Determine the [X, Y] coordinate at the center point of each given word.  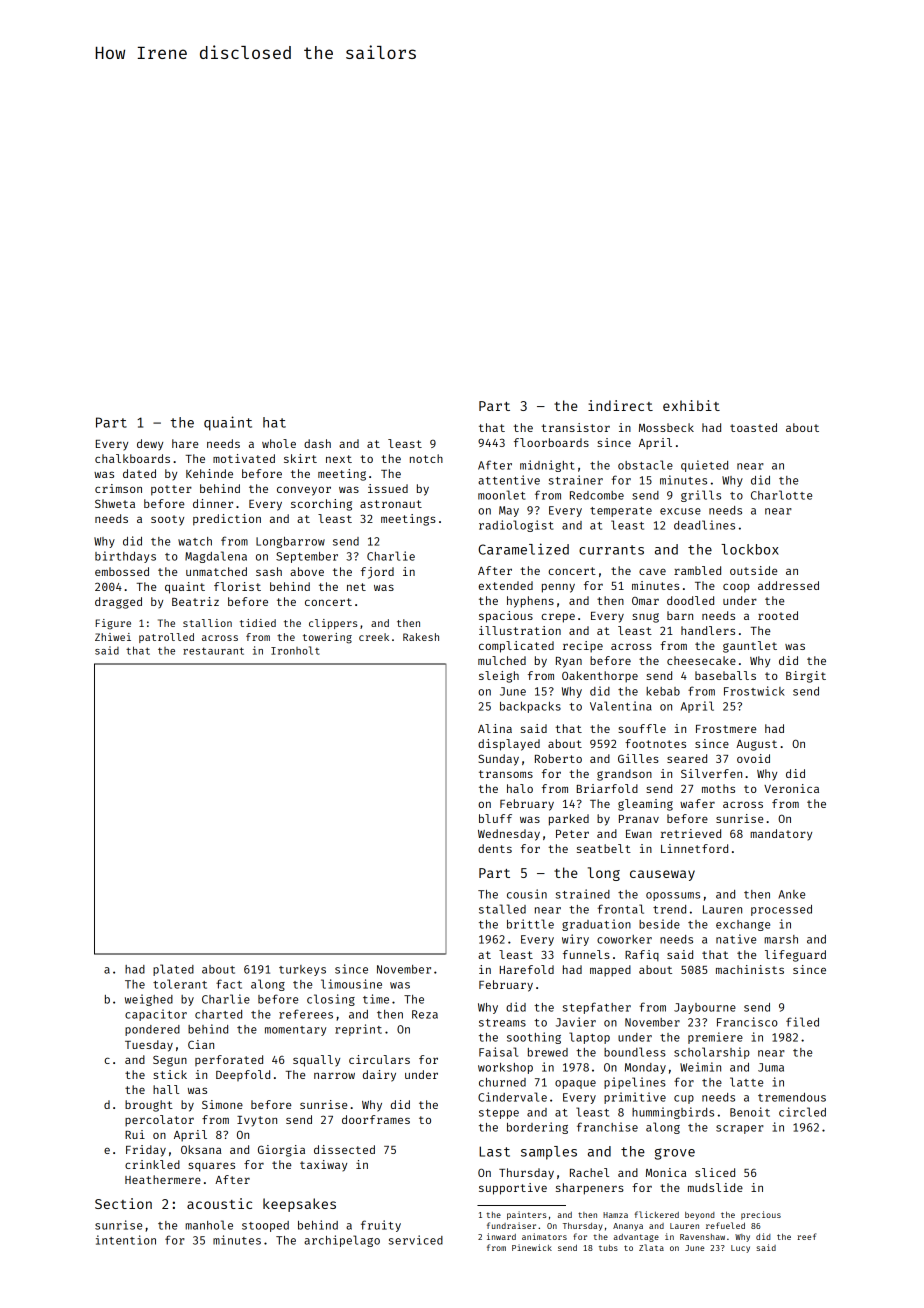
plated [173, 970]
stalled [502, 909]
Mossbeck [666, 427]
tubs [608, 1247]
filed [802, 1022]
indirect [620, 405]
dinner [213, 503]
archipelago [342, 1241]
